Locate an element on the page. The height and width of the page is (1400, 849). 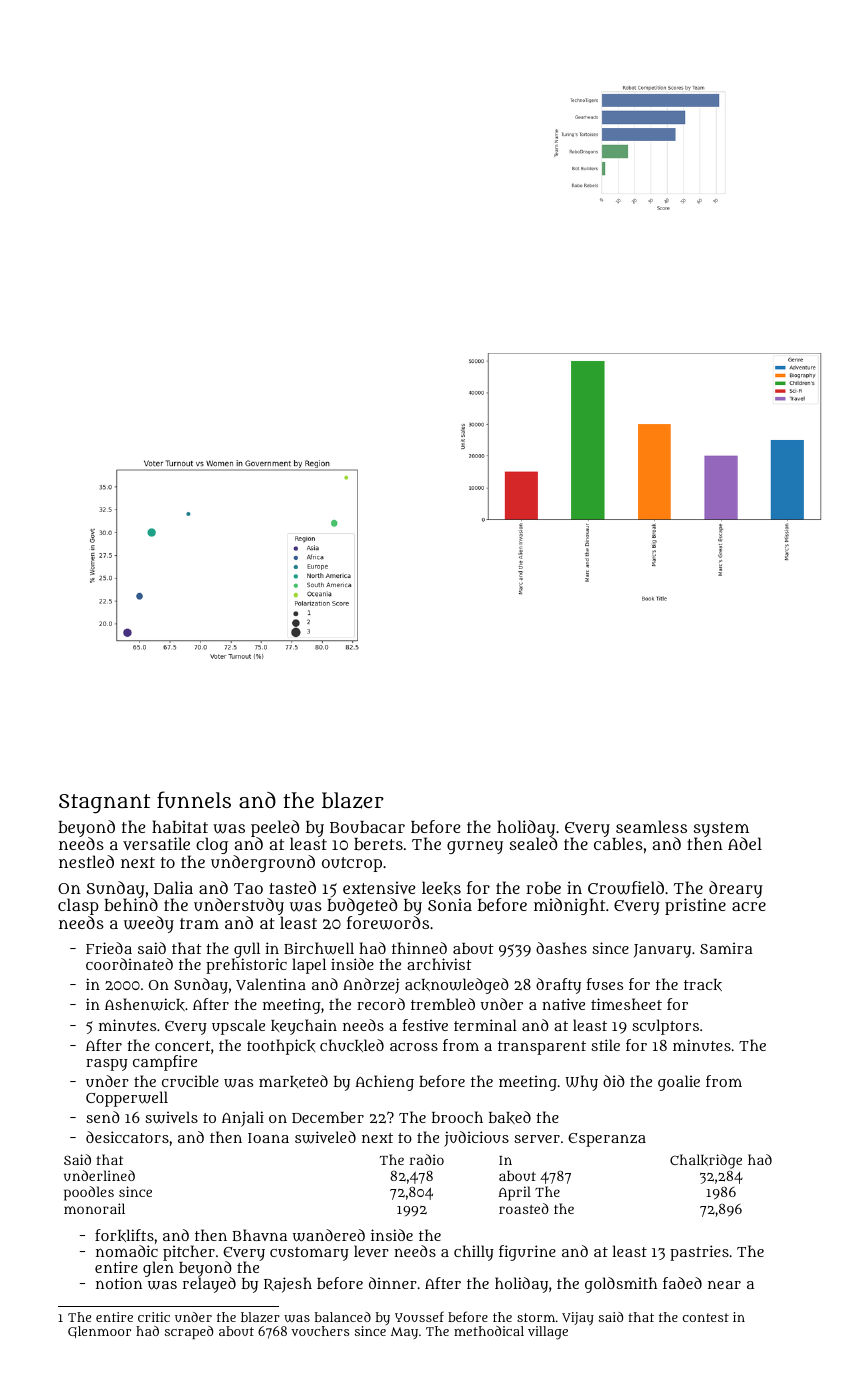
sealed is located at coordinates (533, 844).
